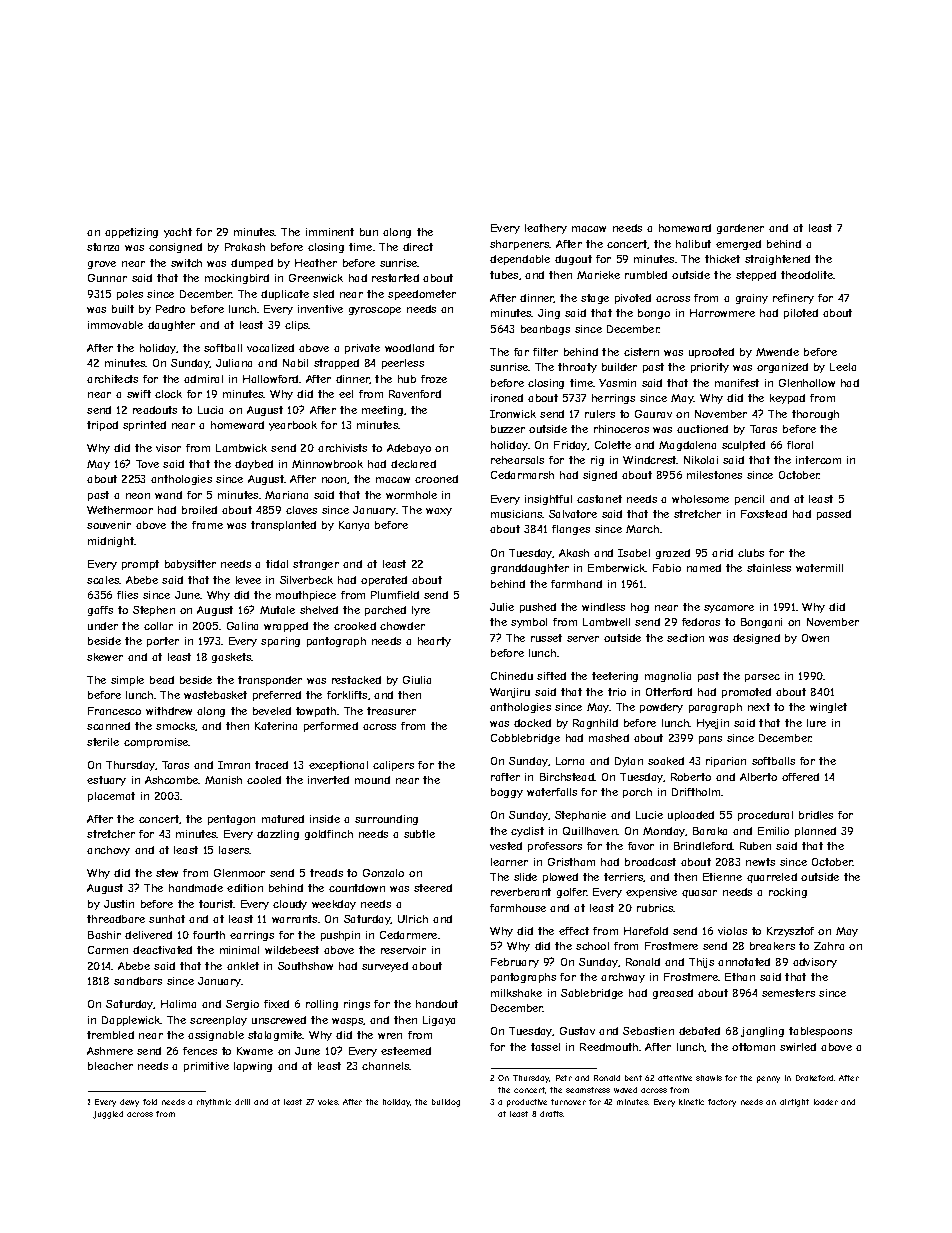 Image resolution: width=952 pixels, height=1233 pixels. What do you see at coordinates (552, 792) in the screenshot?
I see `waterfalls` at bounding box center [552, 792].
